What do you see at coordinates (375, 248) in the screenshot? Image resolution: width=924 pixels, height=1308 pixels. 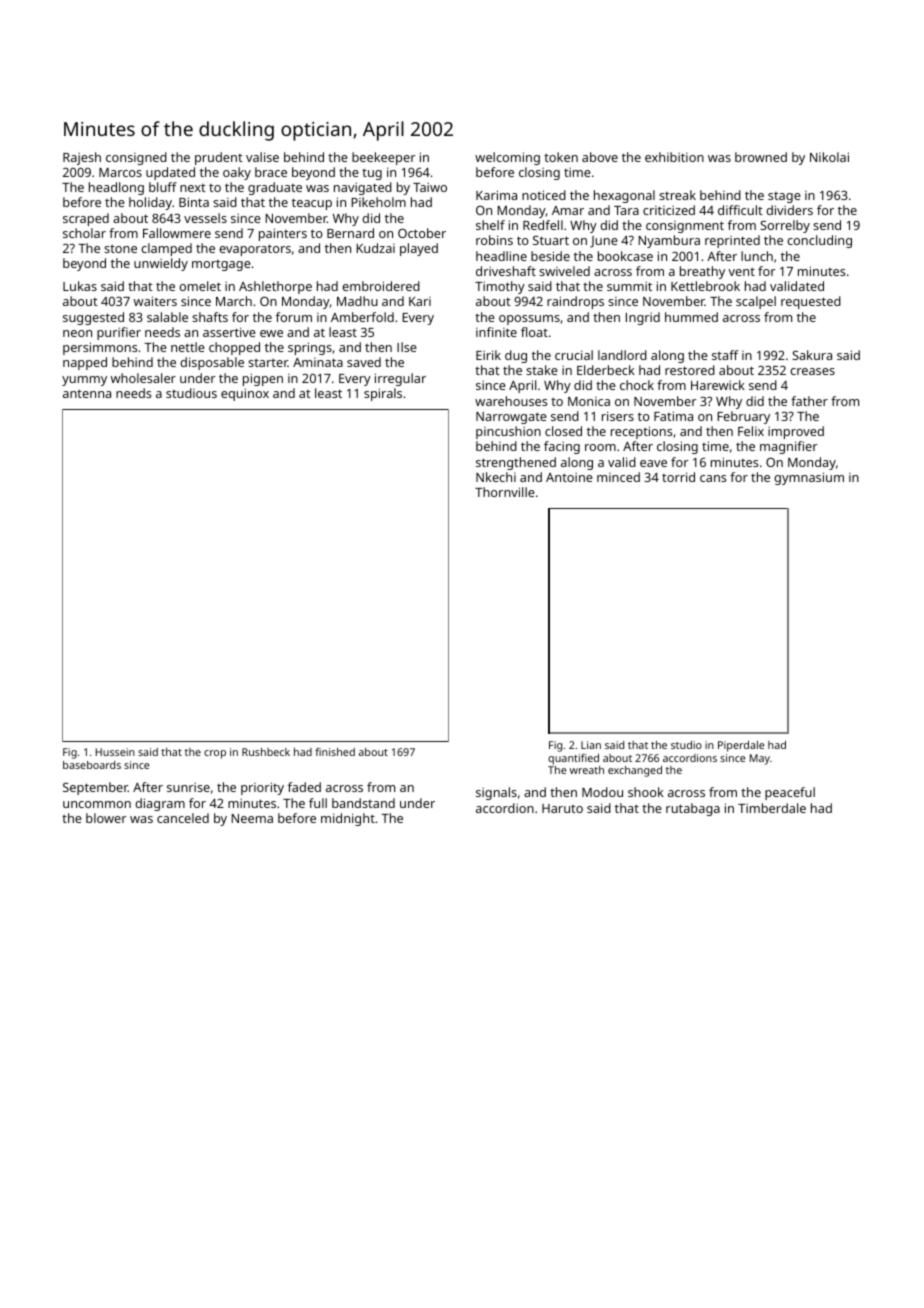 I see `Kudzai` at bounding box center [375, 248].
